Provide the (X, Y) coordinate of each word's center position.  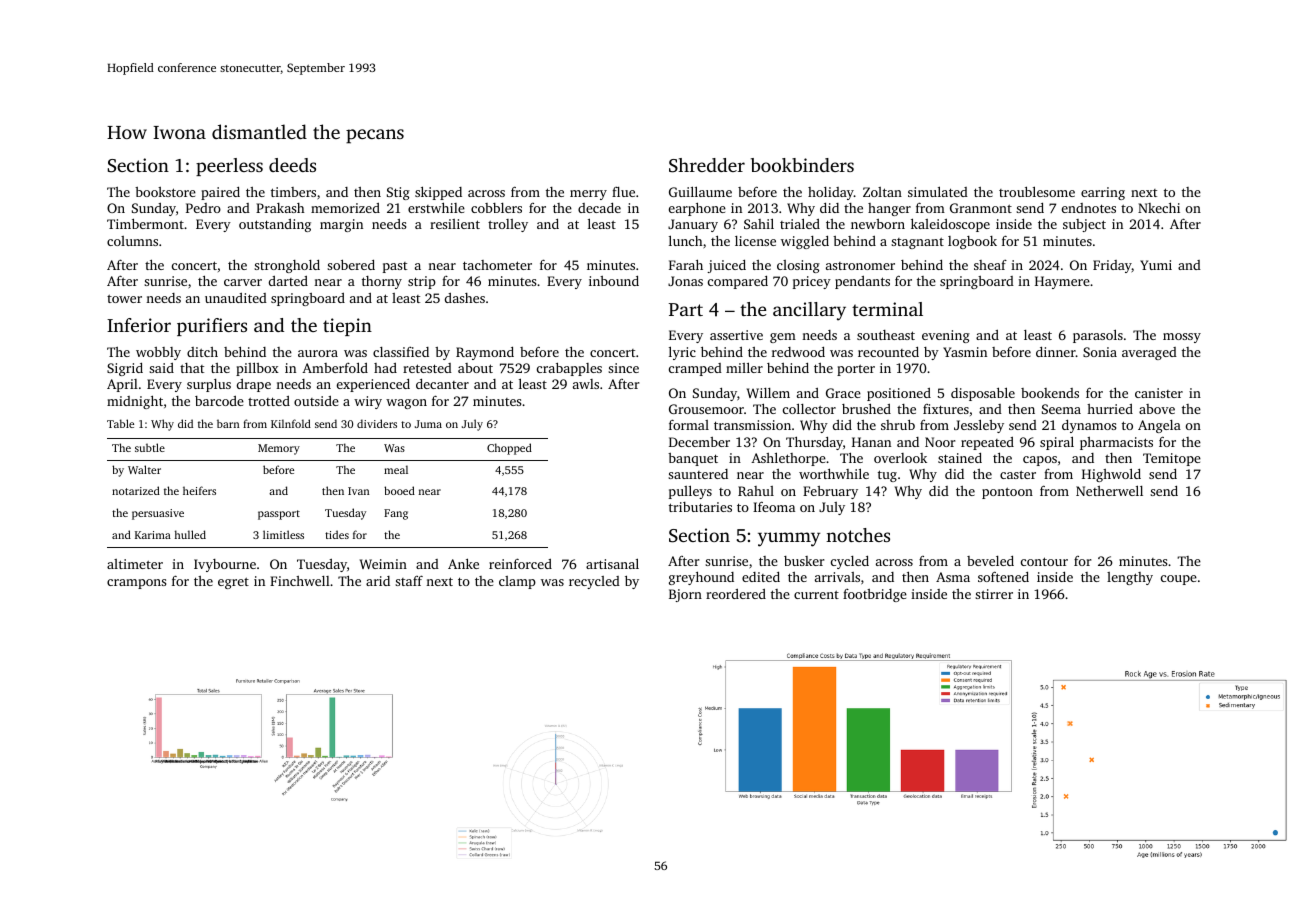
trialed (800, 223)
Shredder (707, 165)
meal (396, 469)
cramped (695, 369)
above (1157, 409)
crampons (136, 584)
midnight (135, 402)
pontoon (1007, 493)
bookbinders (802, 165)
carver (243, 282)
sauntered (698, 474)
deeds (292, 165)
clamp (517, 582)
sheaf (990, 265)
